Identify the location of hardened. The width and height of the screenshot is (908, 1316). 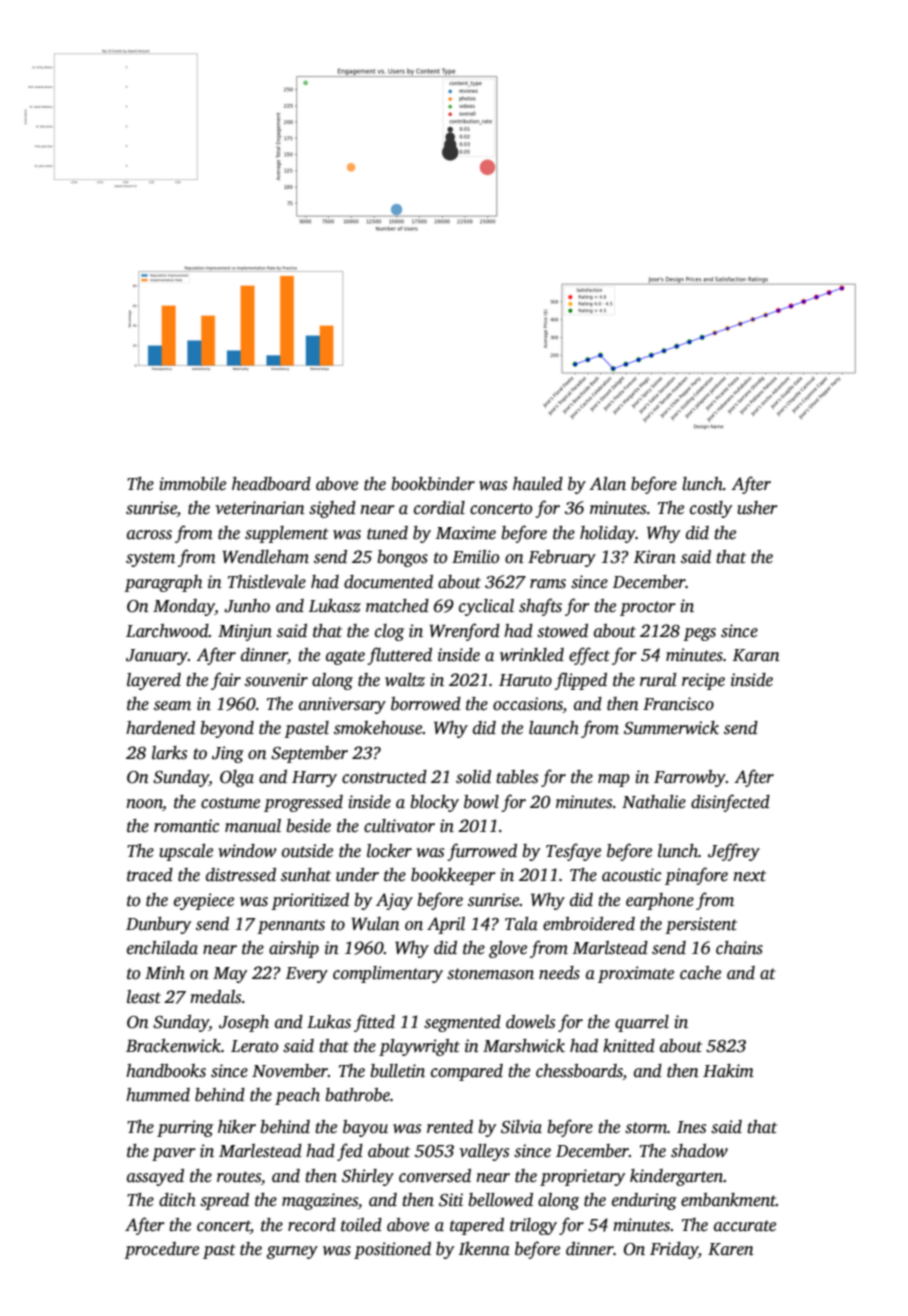
(160, 728).
